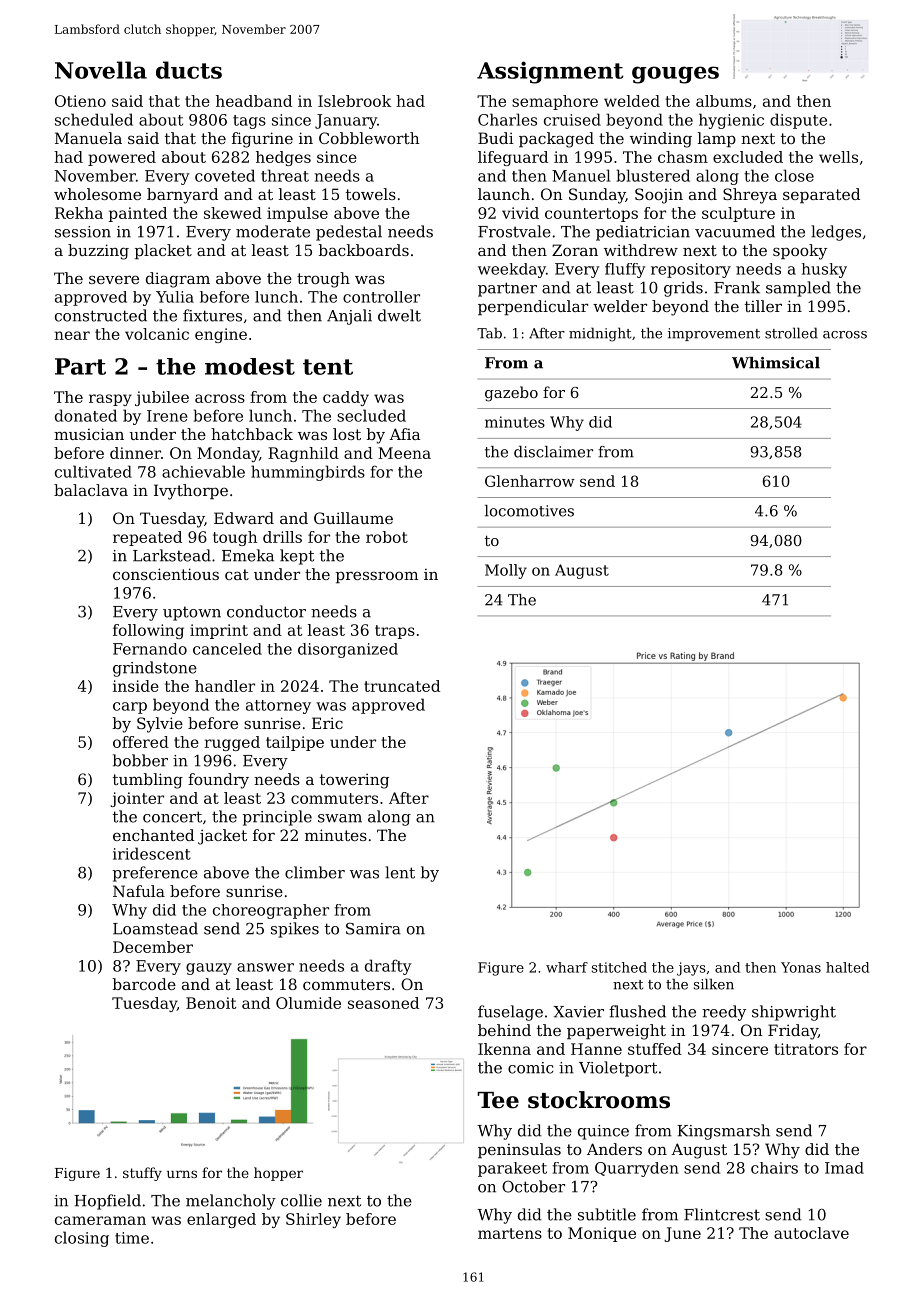  What do you see at coordinates (371, 415) in the screenshot?
I see `secluded` at bounding box center [371, 415].
